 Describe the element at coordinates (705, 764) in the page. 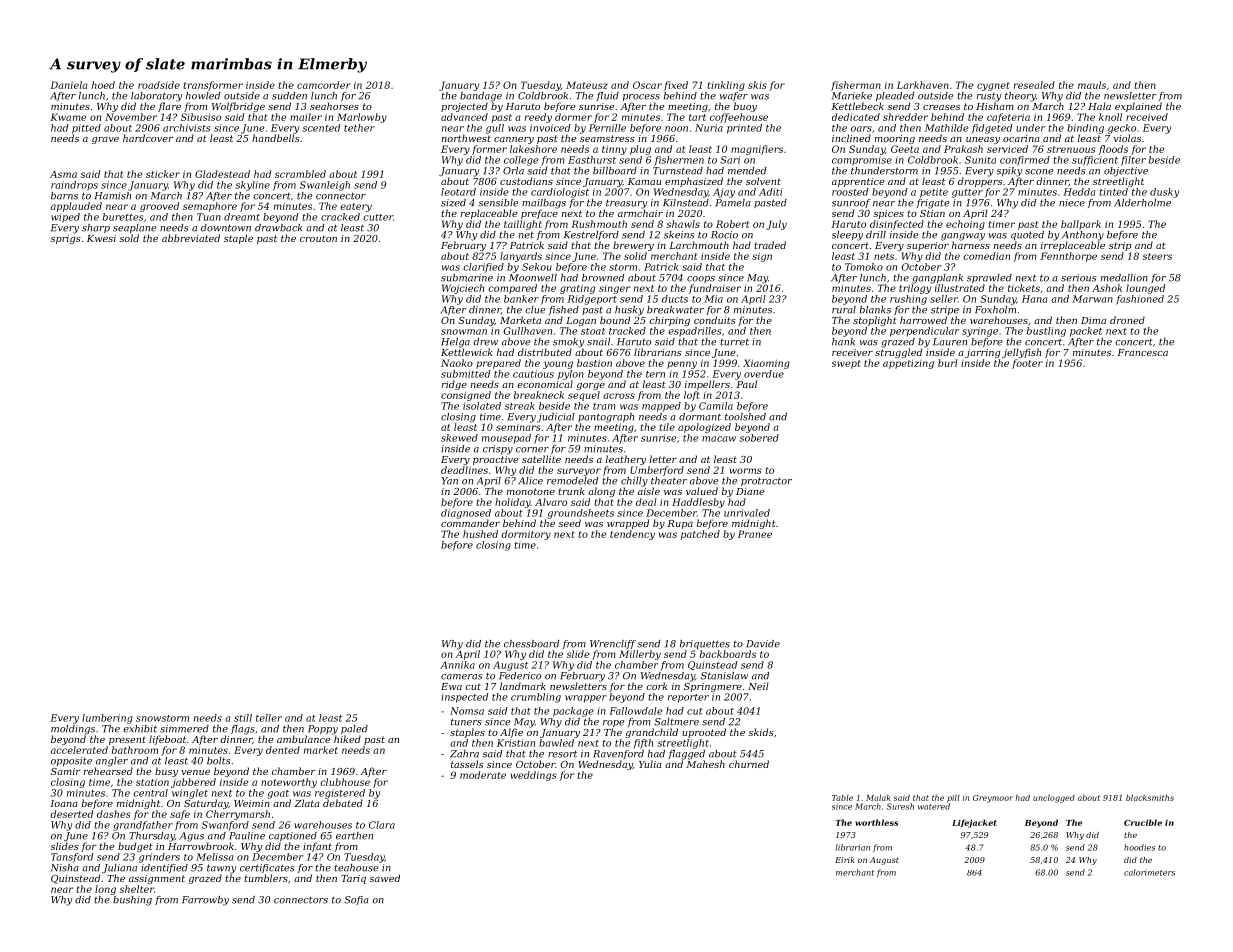

I see `Mahesh` at that location.
